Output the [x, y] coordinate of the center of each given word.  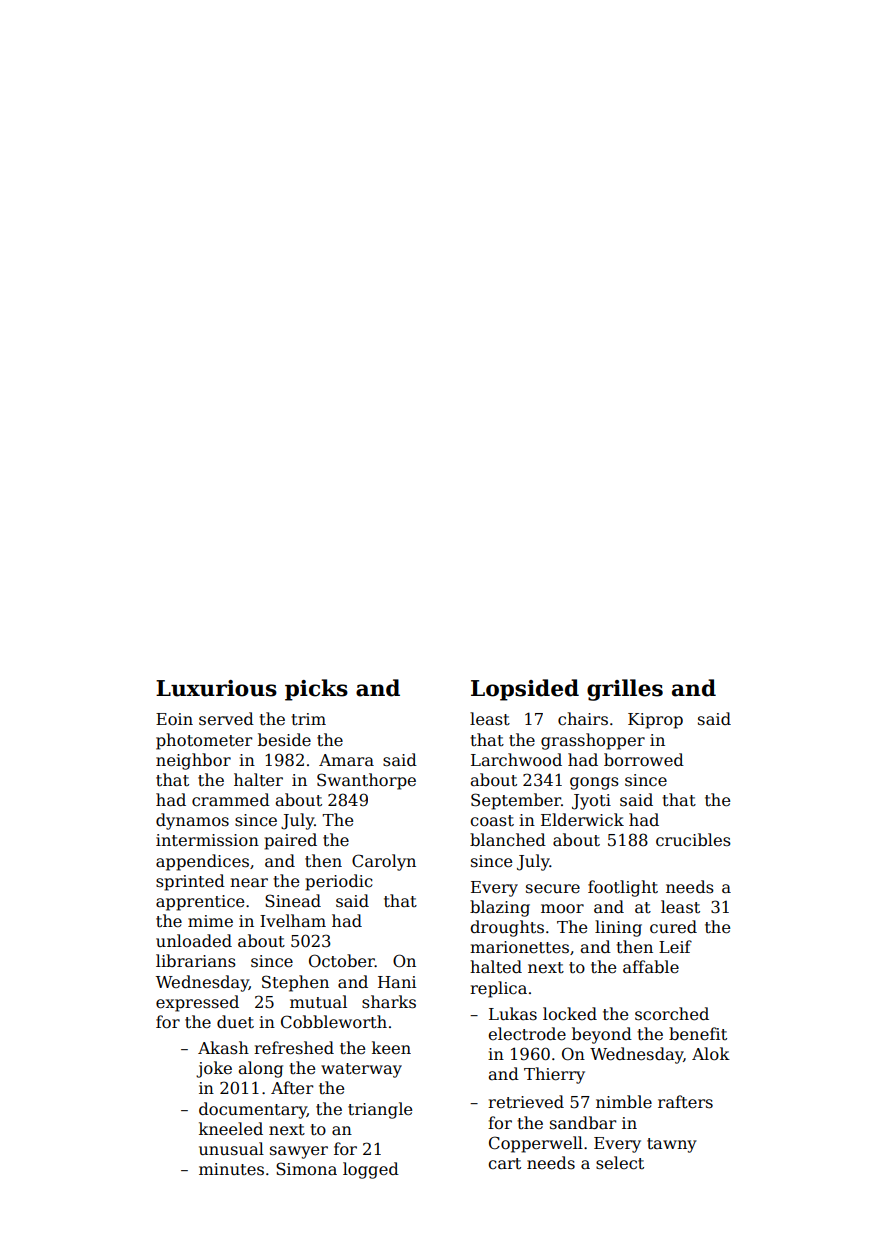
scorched [672, 1014]
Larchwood [516, 759]
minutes [231, 1169]
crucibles [693, 840]
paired [290, 841]
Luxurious [216, 688]
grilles [625, 690]
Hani [397, 982]
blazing [500, 908]
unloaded [194, 940]
